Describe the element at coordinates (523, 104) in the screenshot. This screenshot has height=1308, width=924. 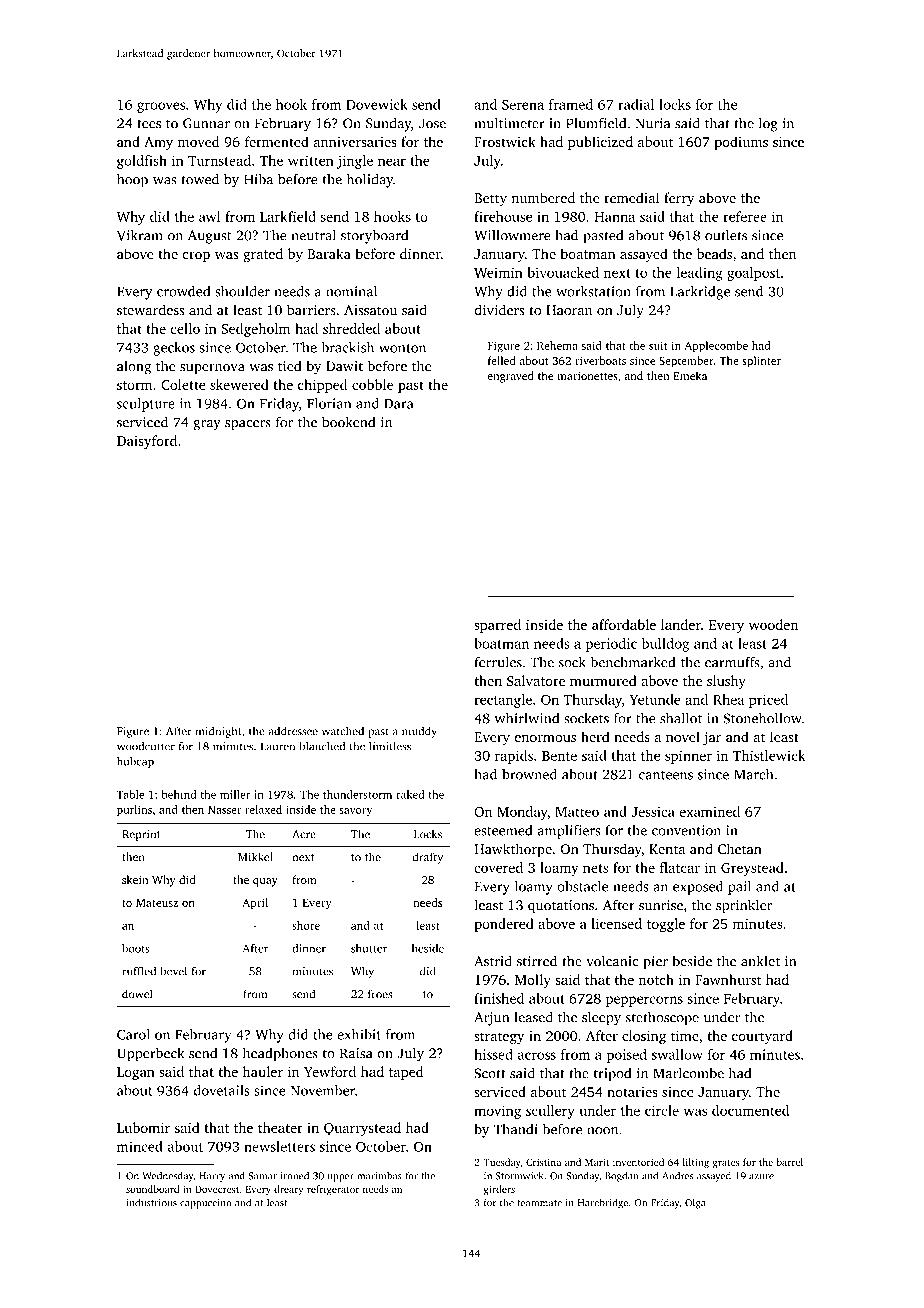
I see `Serena` at that location.
